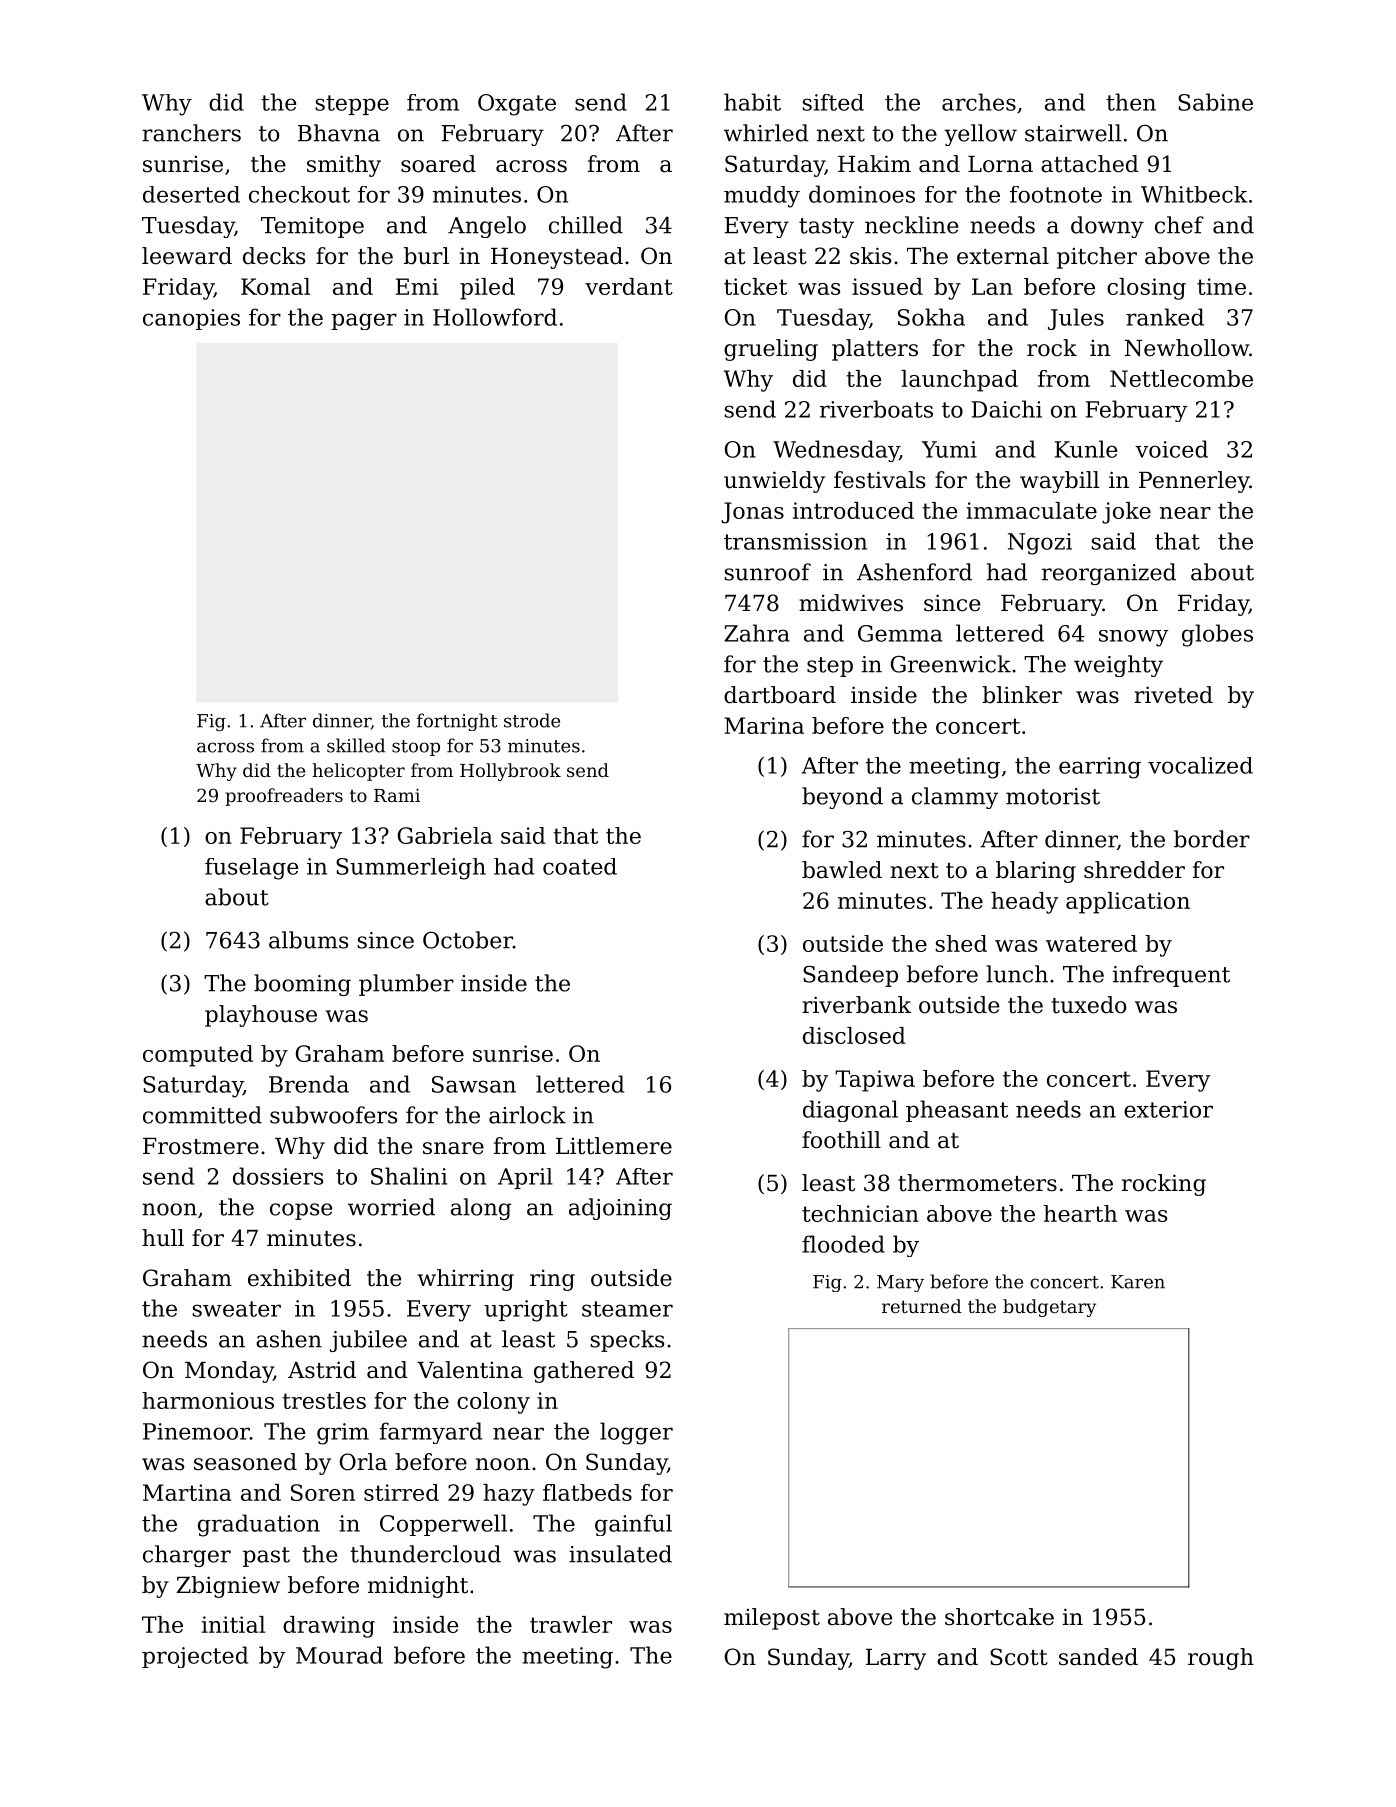 Image resolution: width=1396 pixels, height=1807 pixels. What do you see at coordinates (195, 1657) in the screenshot?
I see `projected` at bounding box center [195, 1657].
